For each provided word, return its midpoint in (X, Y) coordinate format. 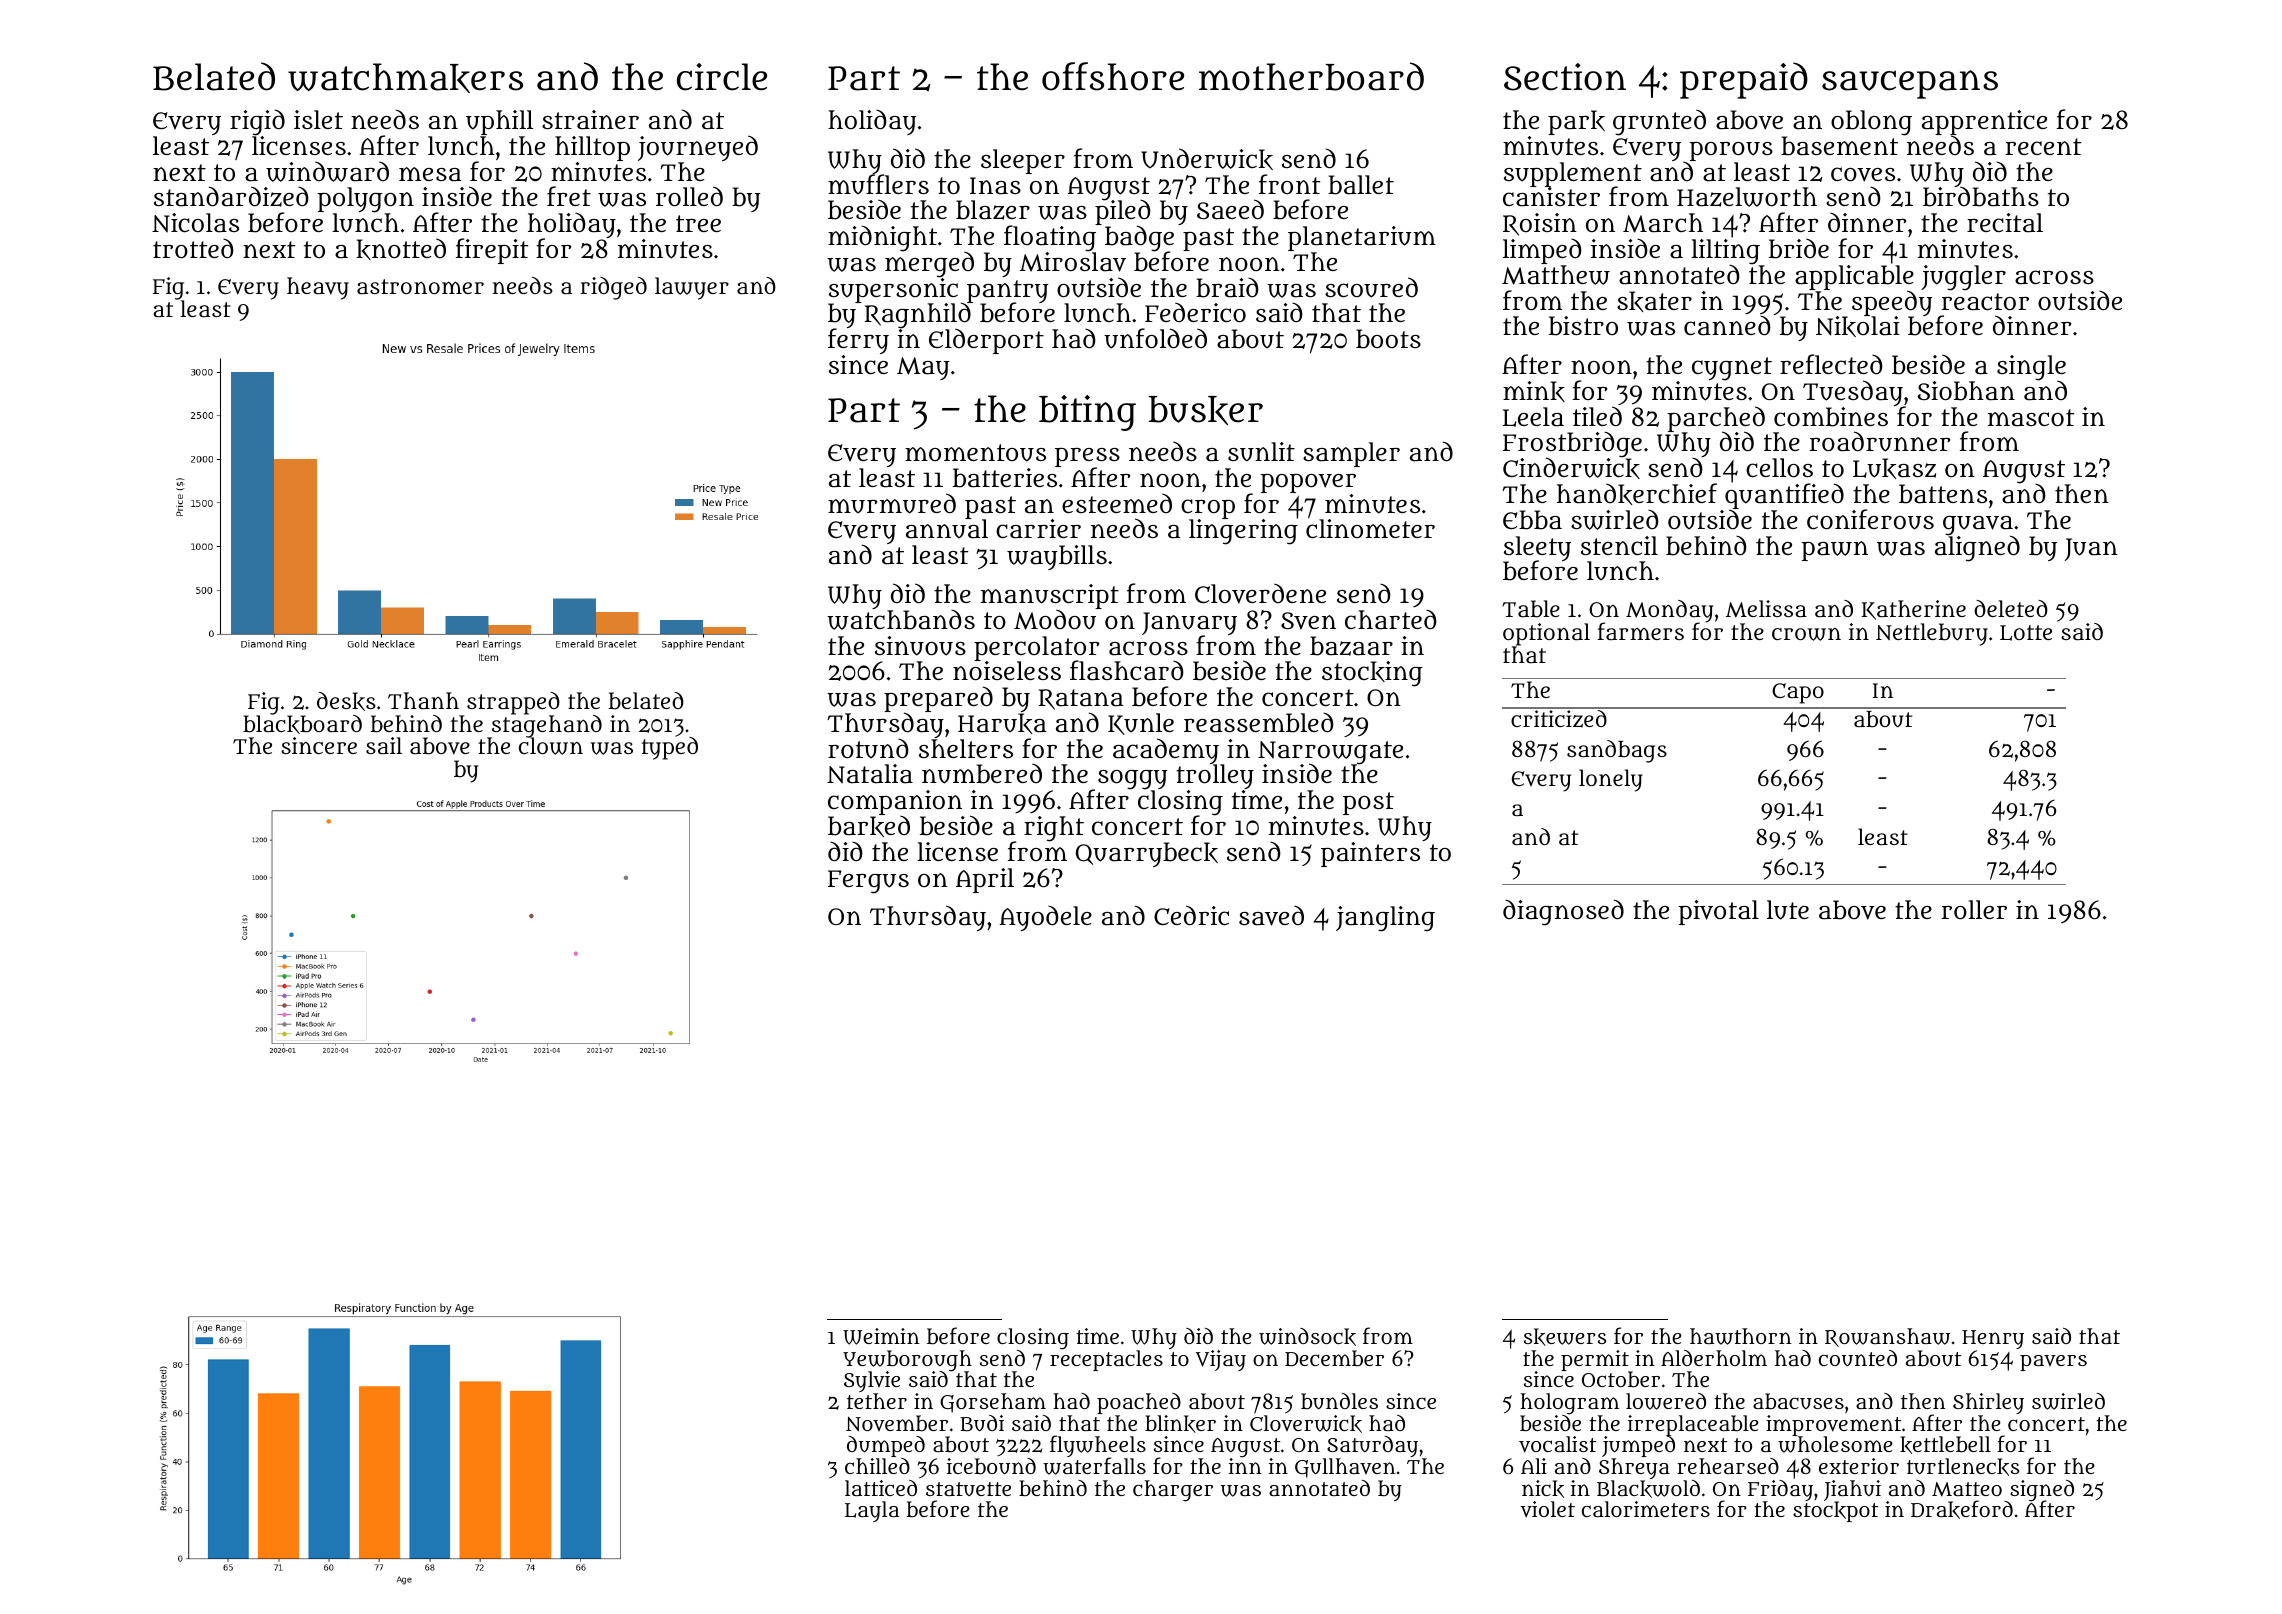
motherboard (1311, 76)
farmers (1640, 631)
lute (1788, 910)
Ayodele (1046, 918)
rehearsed (1728, 1466)
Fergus (868, 882)
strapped (513, 703)
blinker (1180, 1424)
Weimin (881, 1336)
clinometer (1370, 528)
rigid (257, 122)
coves (1863, 174)
